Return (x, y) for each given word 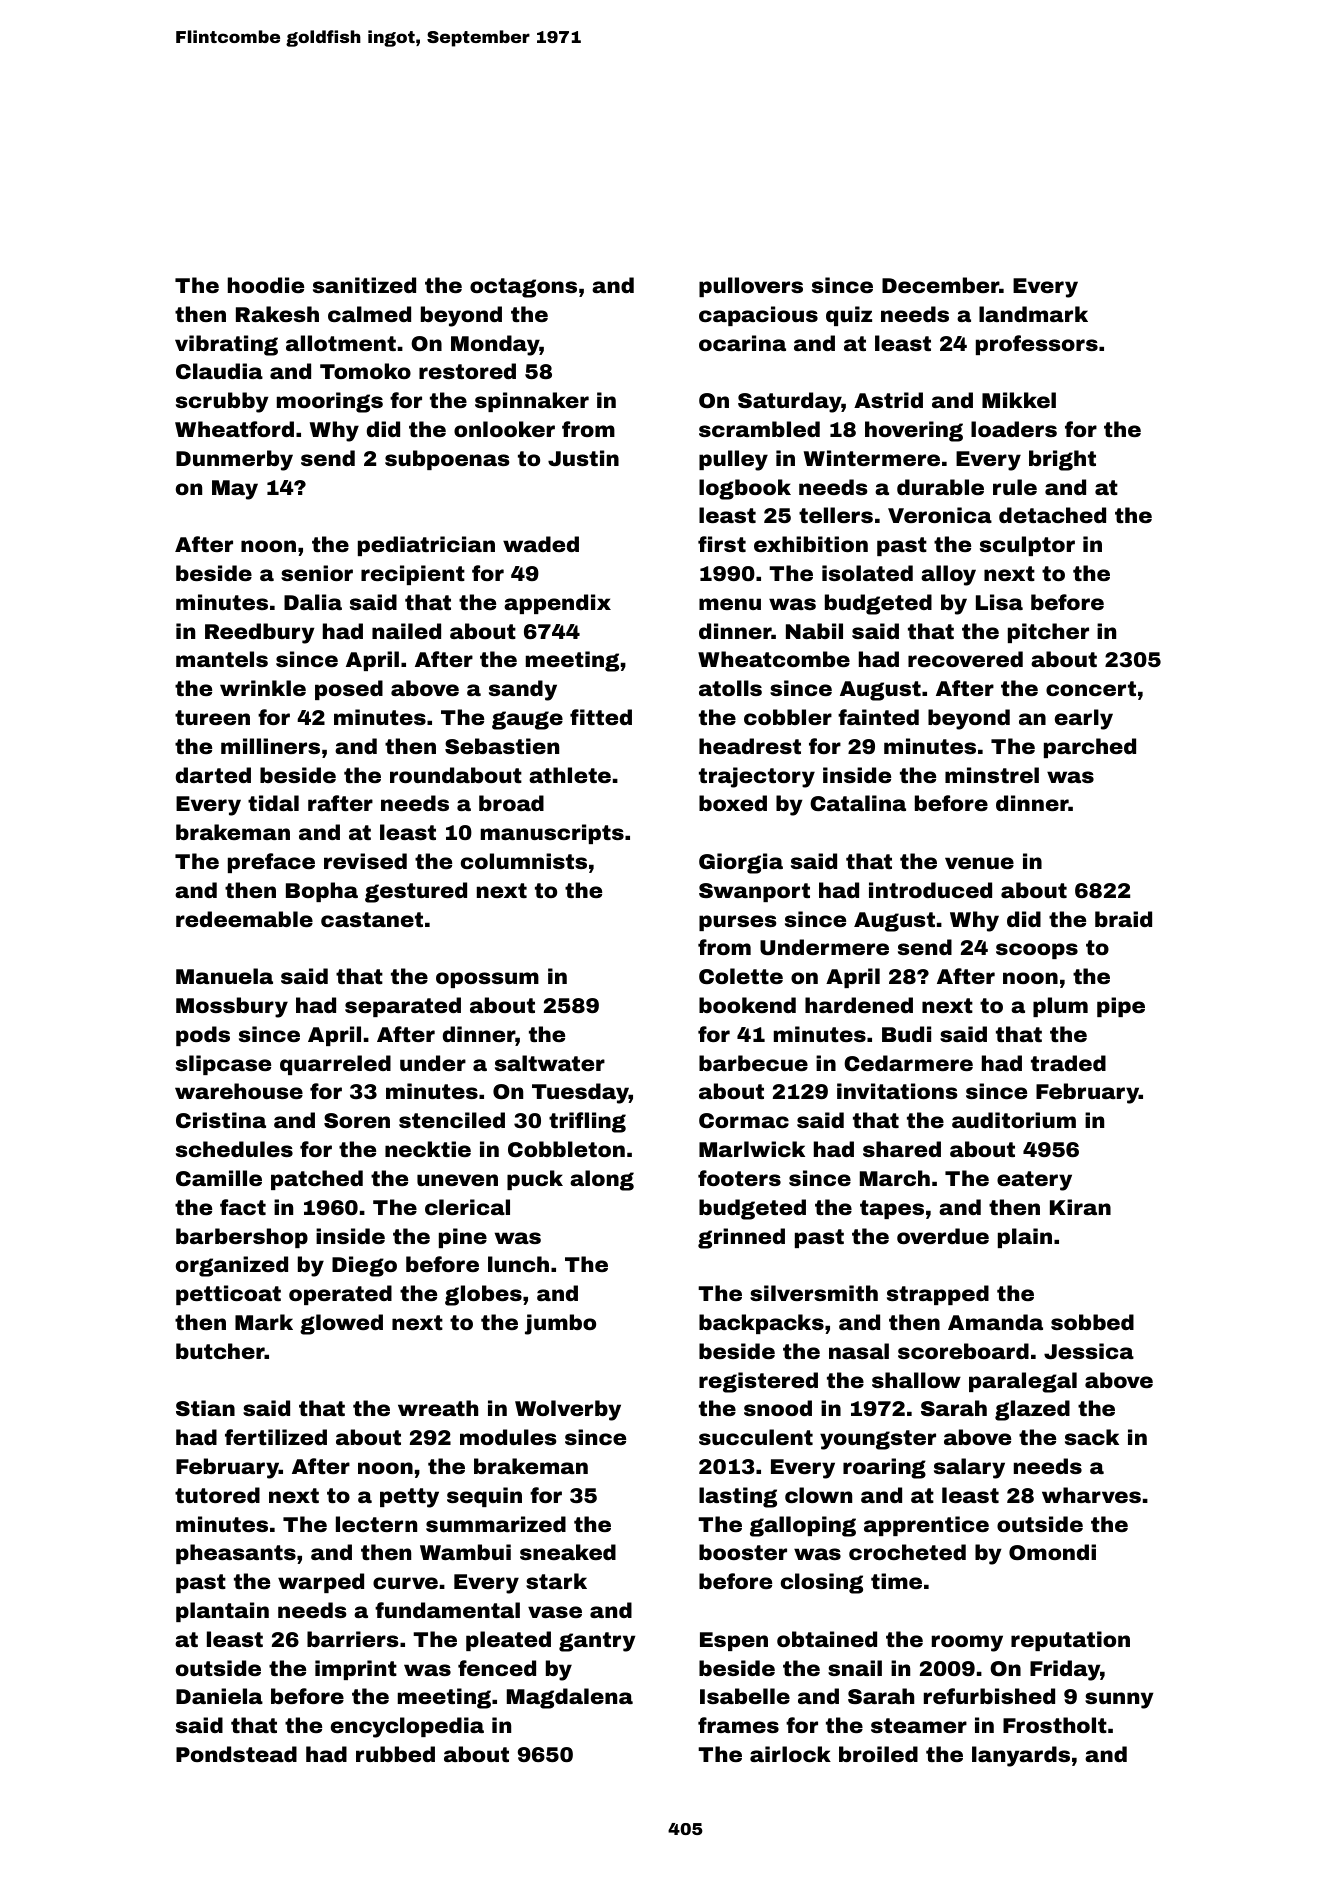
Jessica (1089, 1351)
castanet (372, 919)
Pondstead (236, 1754)
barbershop (242, 1238)
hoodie (266, 285)
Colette (741, 976)
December (940, 285)
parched (1090, 748)
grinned (741, 1238)
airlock (790, 1754)
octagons (523, 288)
